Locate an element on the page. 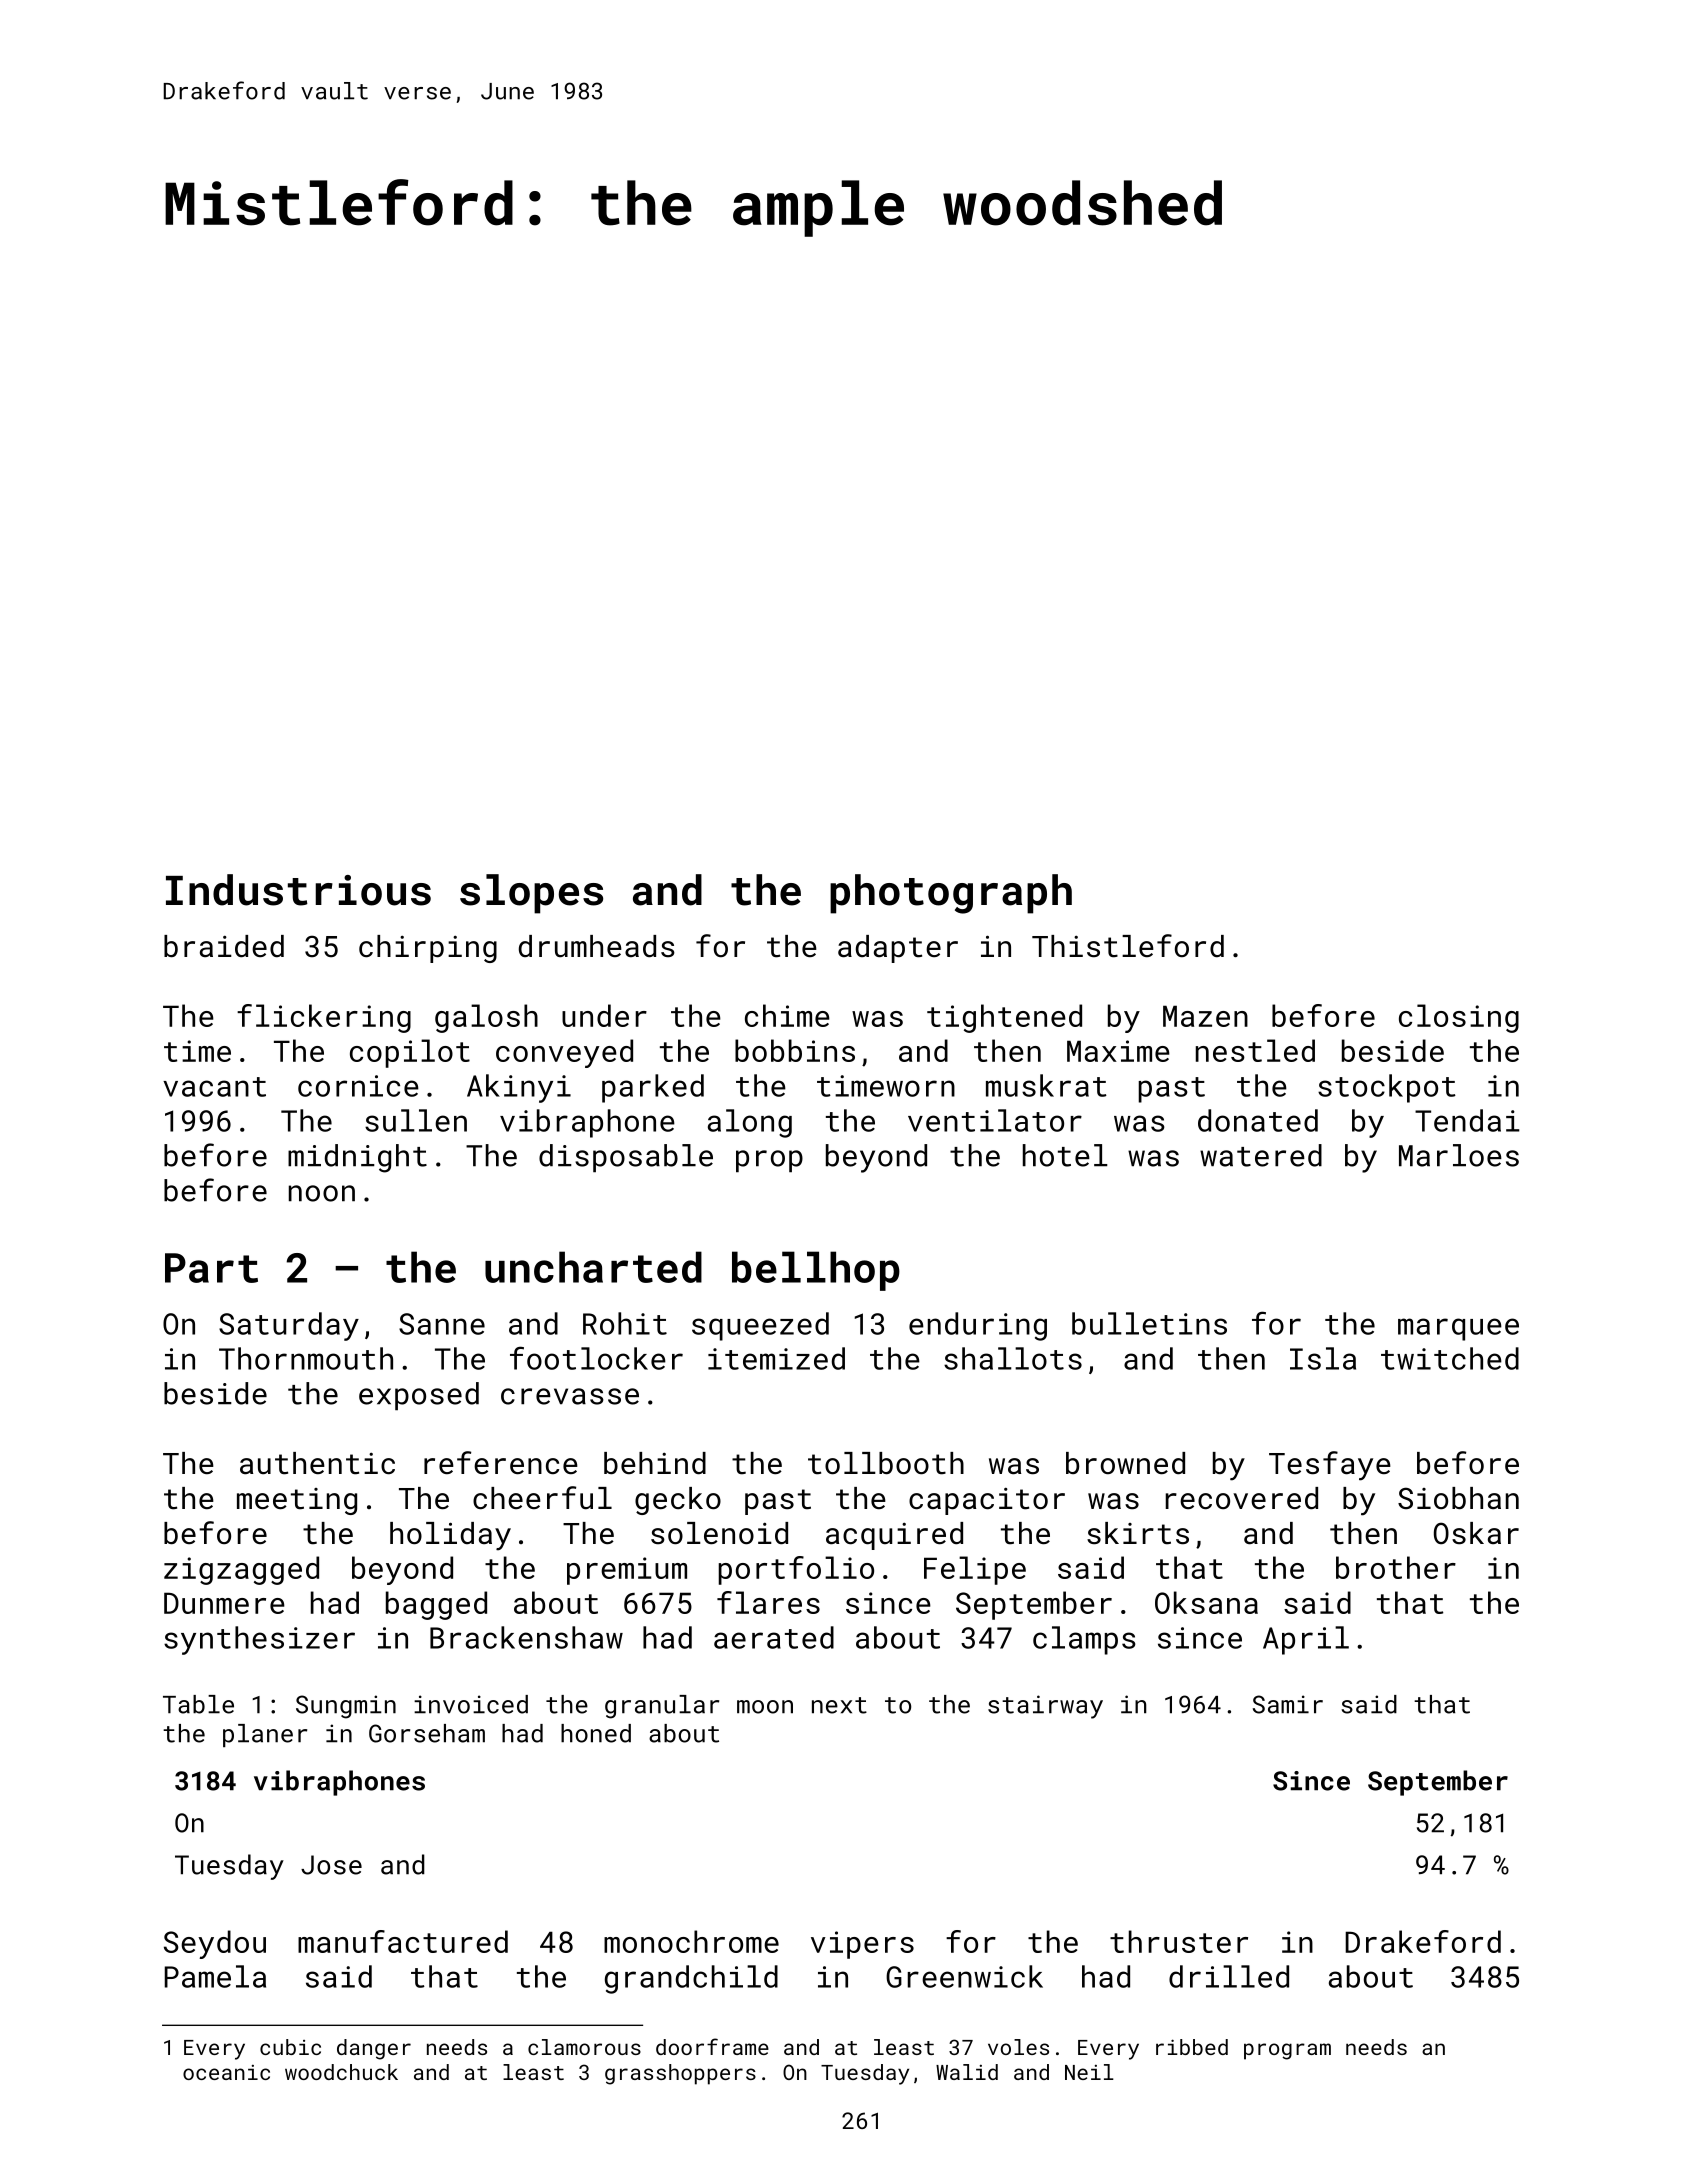 This image has width=1683, height=2178. bulletins is located at coordinates (1149, 1323).
